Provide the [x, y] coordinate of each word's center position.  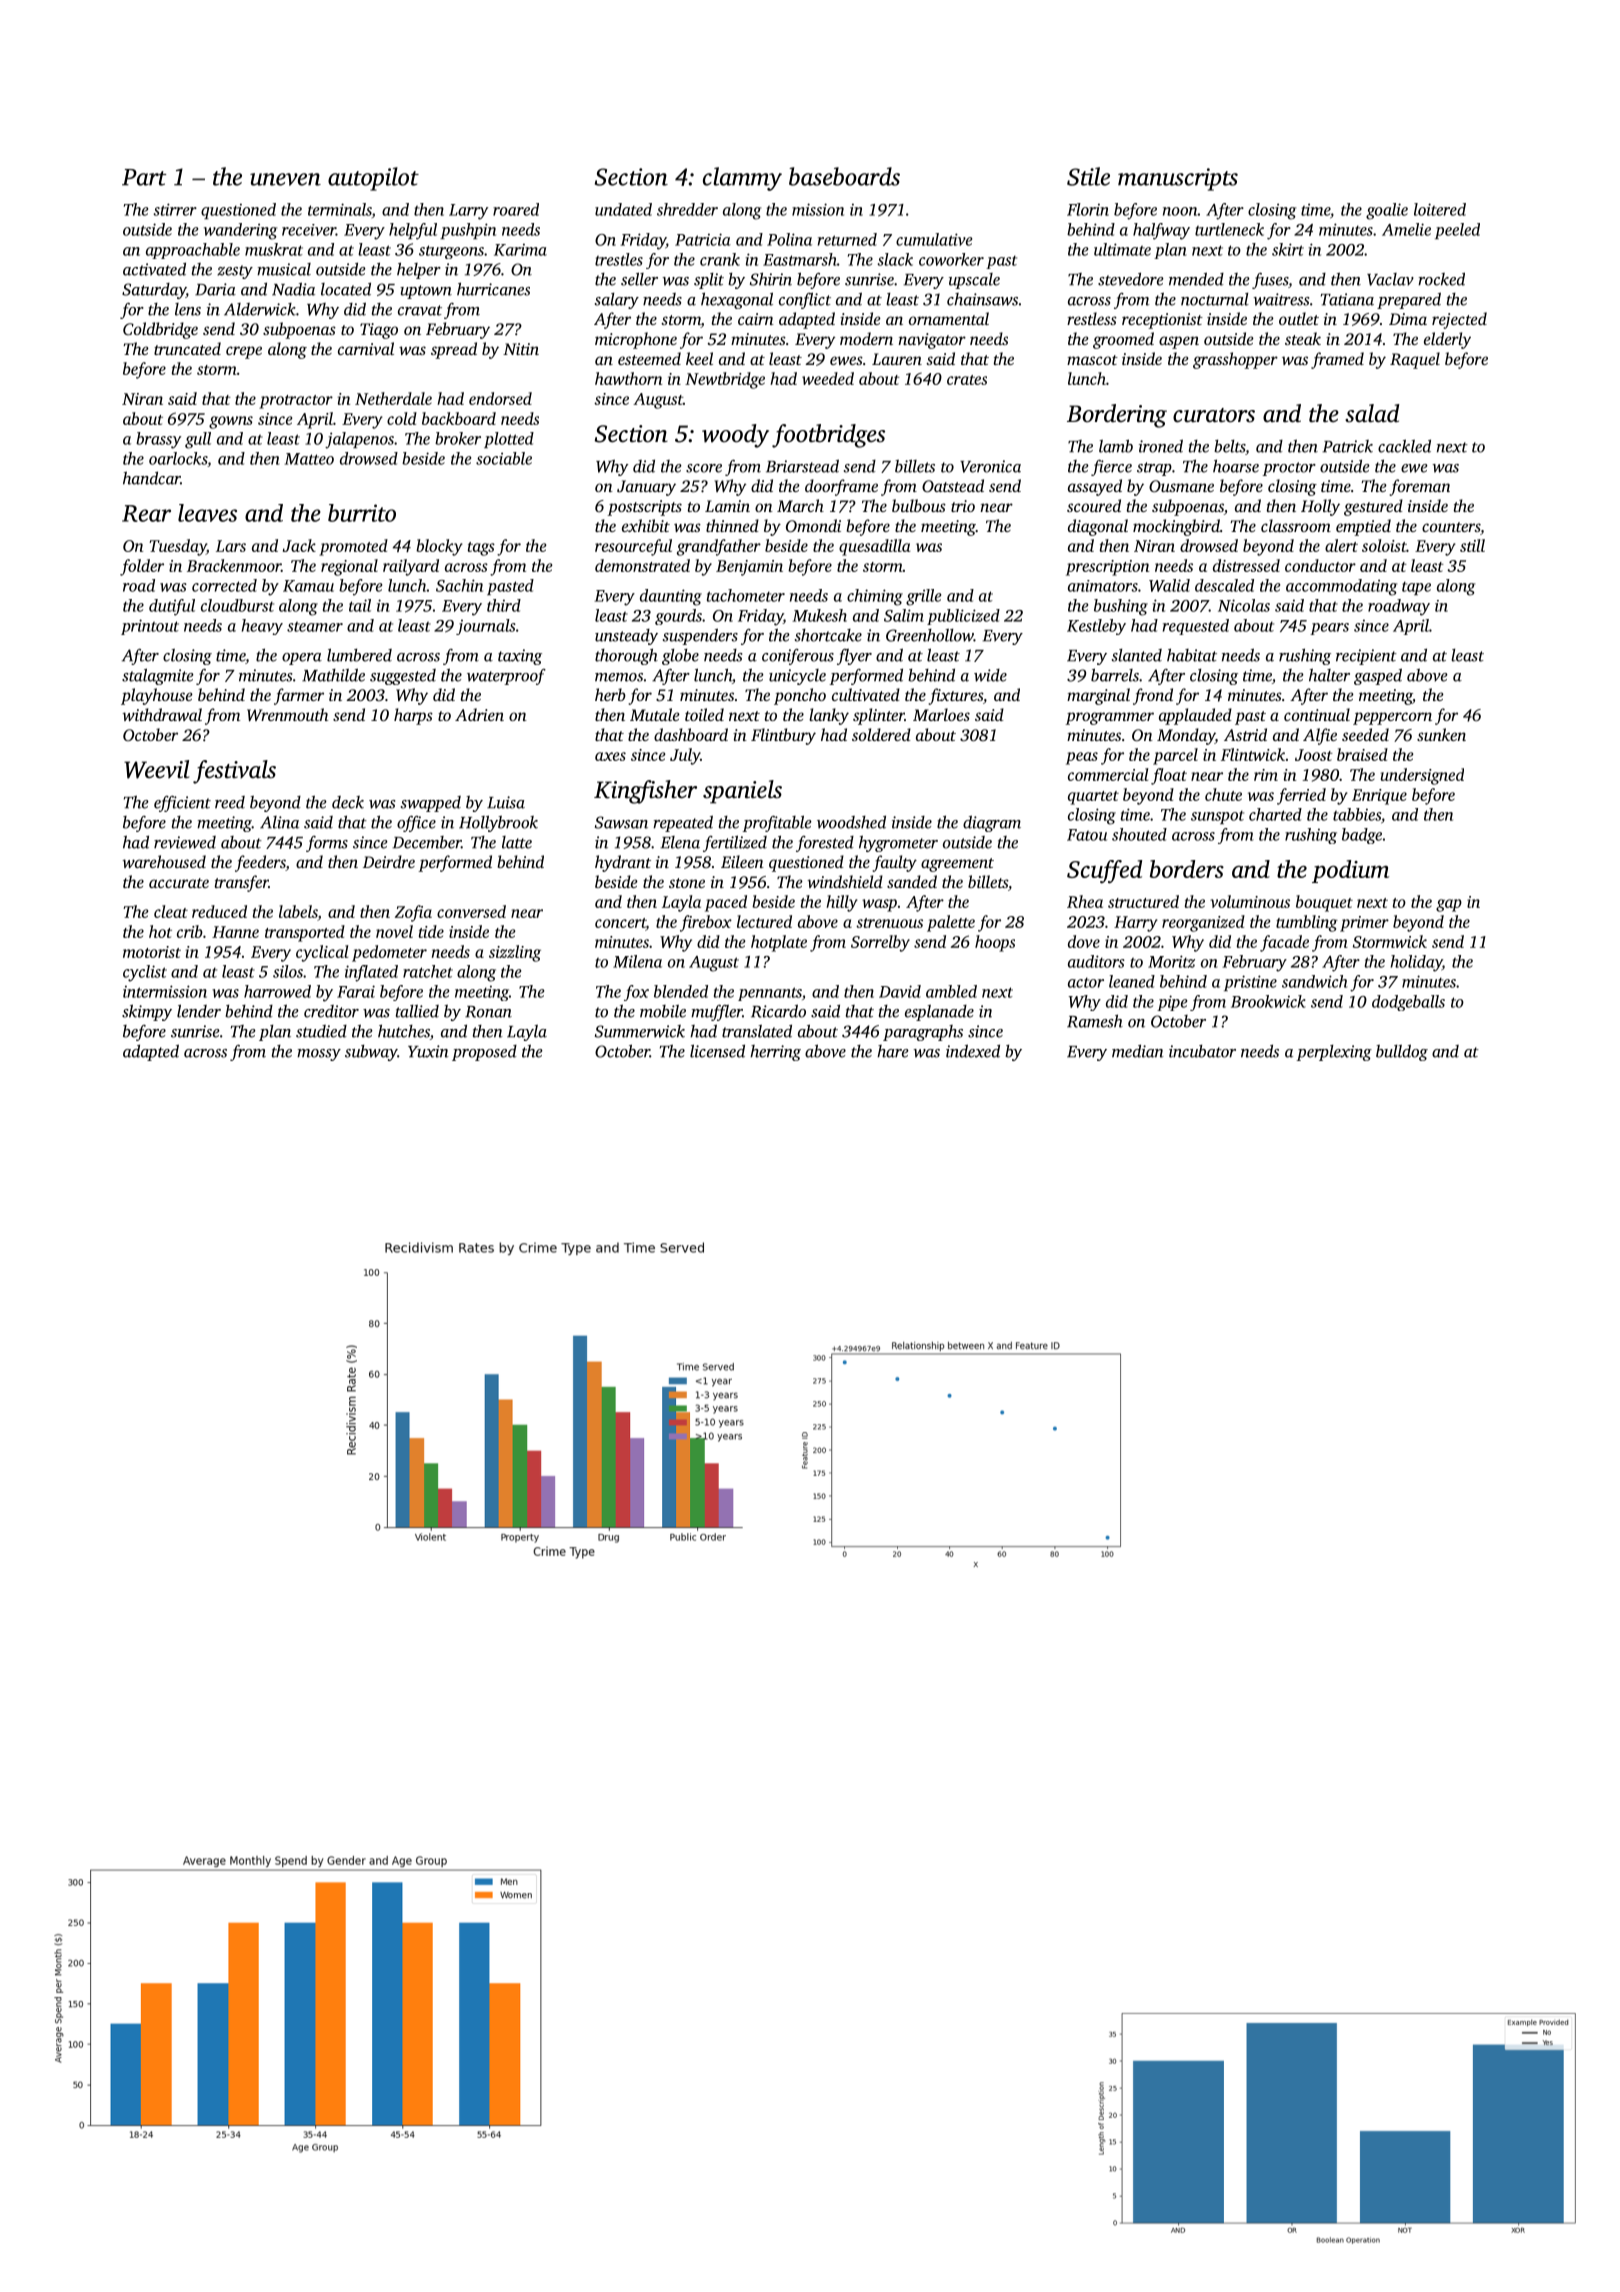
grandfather [719, 547]
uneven [285, 179]
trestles [619, 259]
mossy [319, 1055]
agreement [957, 865]
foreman [1420, 487]
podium [1350, 871]
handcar [152, 478]
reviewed [185, 842]
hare [893, 1051]
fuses [1270, 281]
